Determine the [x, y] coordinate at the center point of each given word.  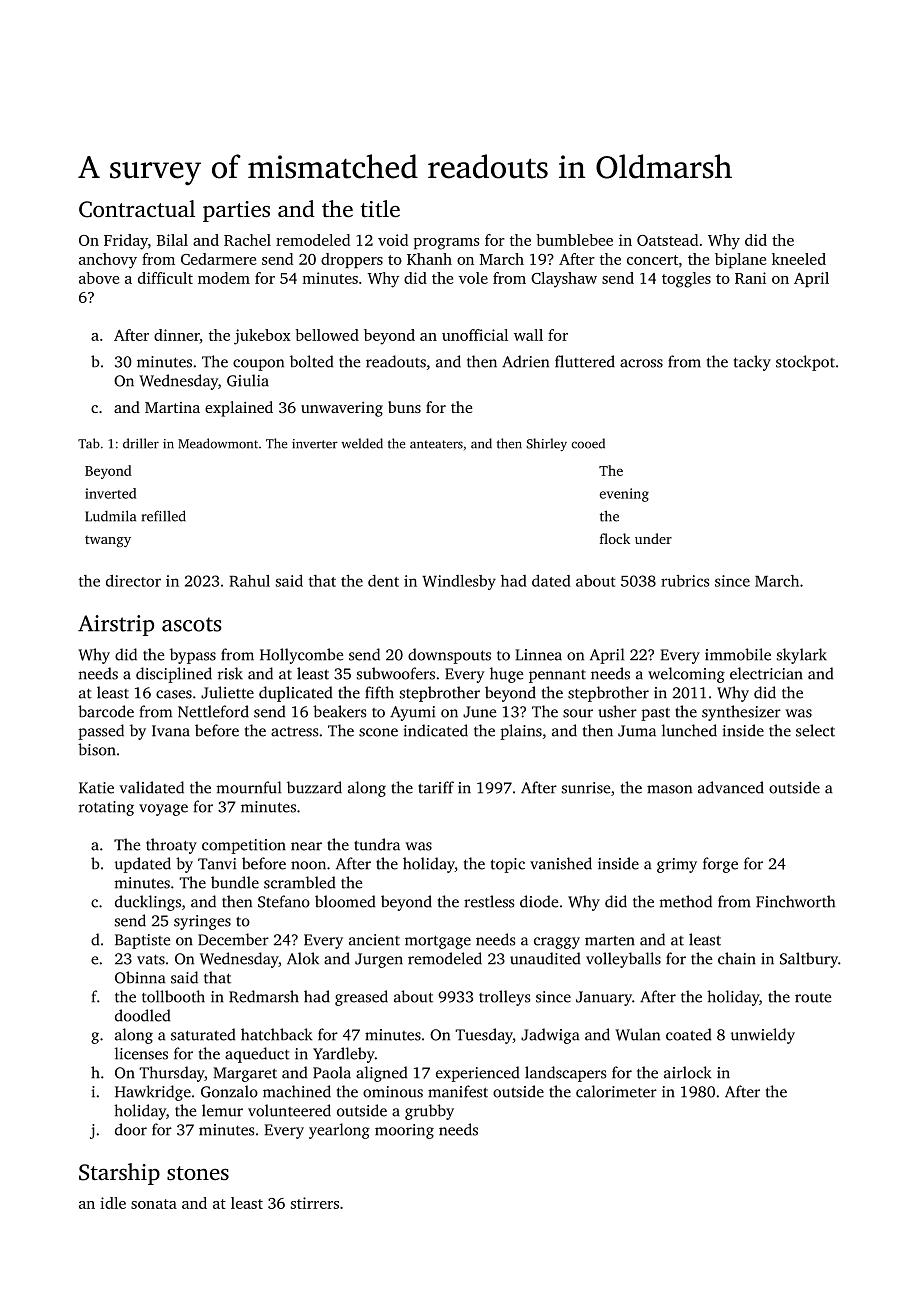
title [380, 209]
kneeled [799, 259]
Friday [126, 242]
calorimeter [616, 1091]
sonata [154, 1204]
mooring [404, 1131]
